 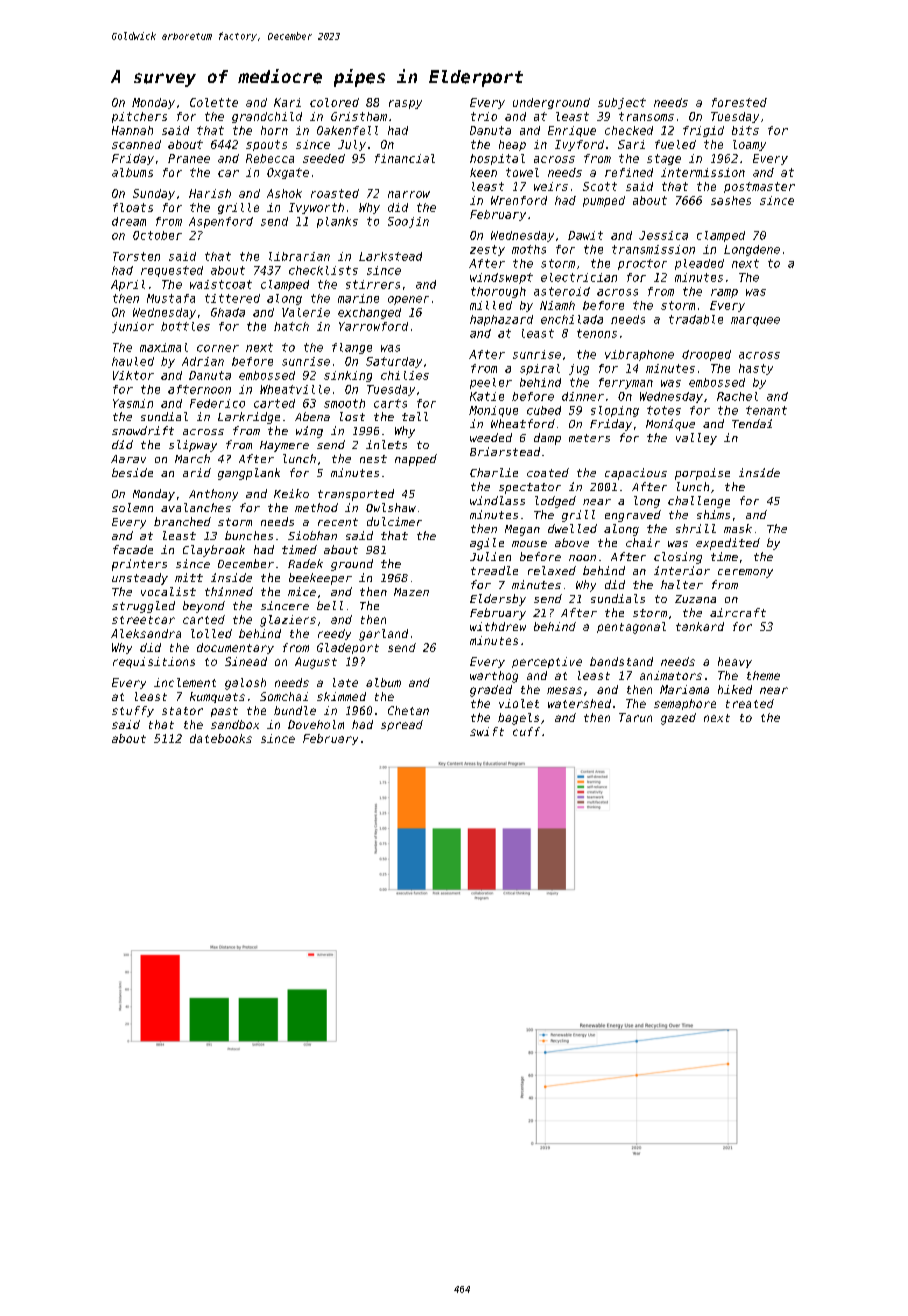 What do you see at coordinates (338, 522) in the screenshot?
I see `recent` at bounding box center [338, 522].
